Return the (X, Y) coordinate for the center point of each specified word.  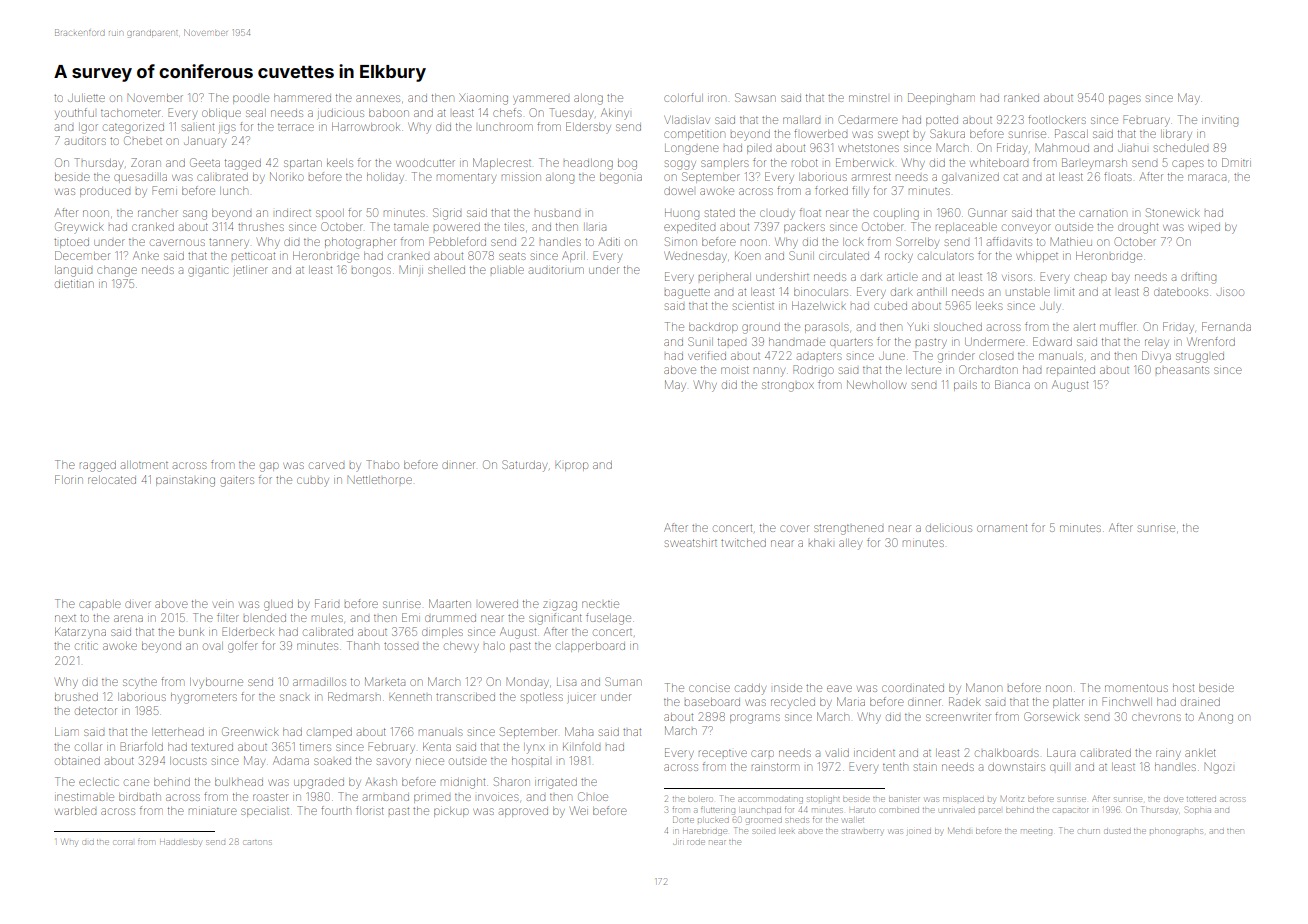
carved (326, 465)
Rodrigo (813, 371)
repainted (1071, 371)
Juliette (86, 98)
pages (1125, 100)
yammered (541, 100)
